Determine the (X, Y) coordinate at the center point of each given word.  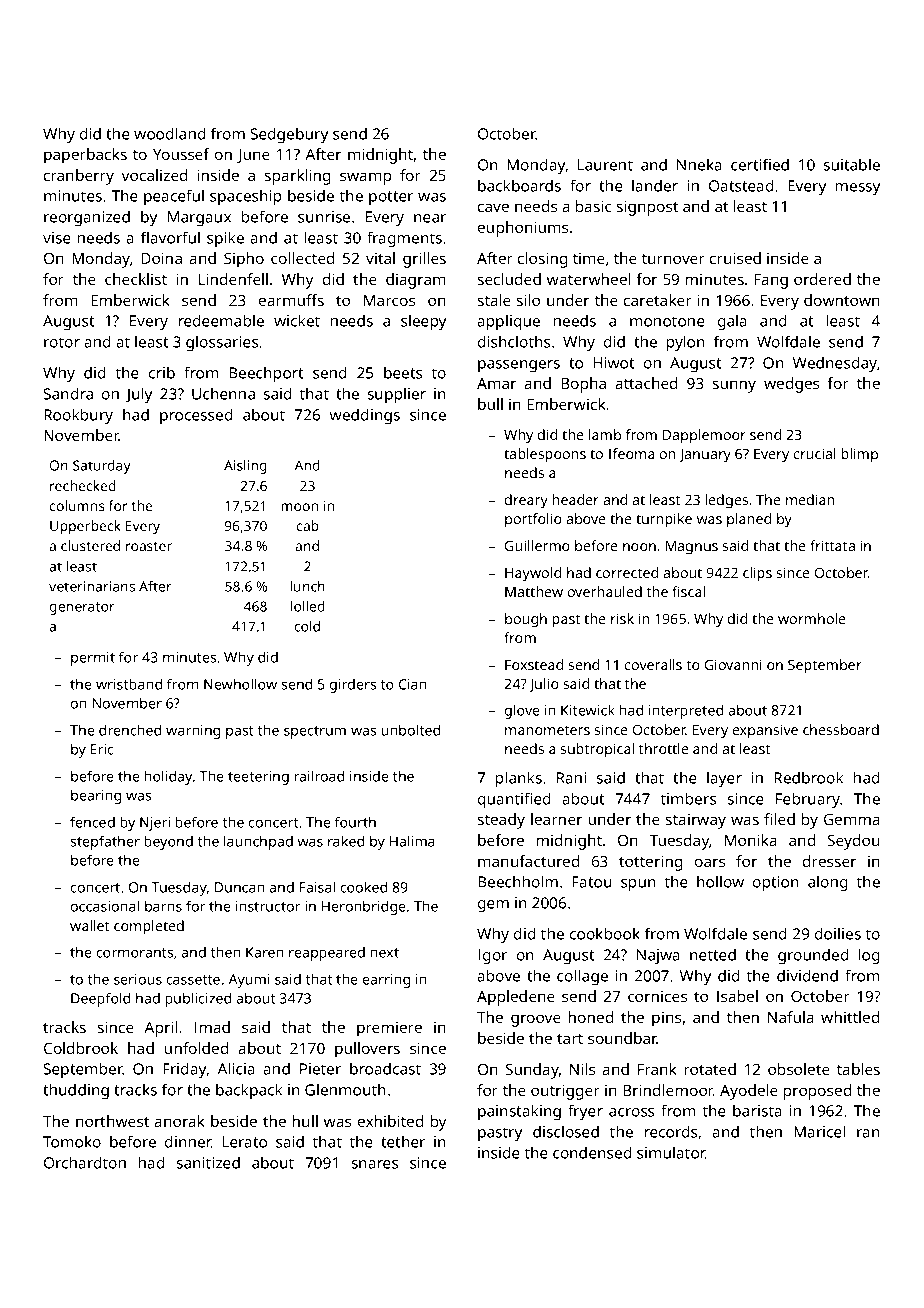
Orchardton (85, 1162)
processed (196, 416)
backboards (519, 185)
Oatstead (741, 185)
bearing (96, 796)
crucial (815, 453)
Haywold (533, 574)
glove (522, 711)
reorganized (87, 218)
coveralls (653, 664)
